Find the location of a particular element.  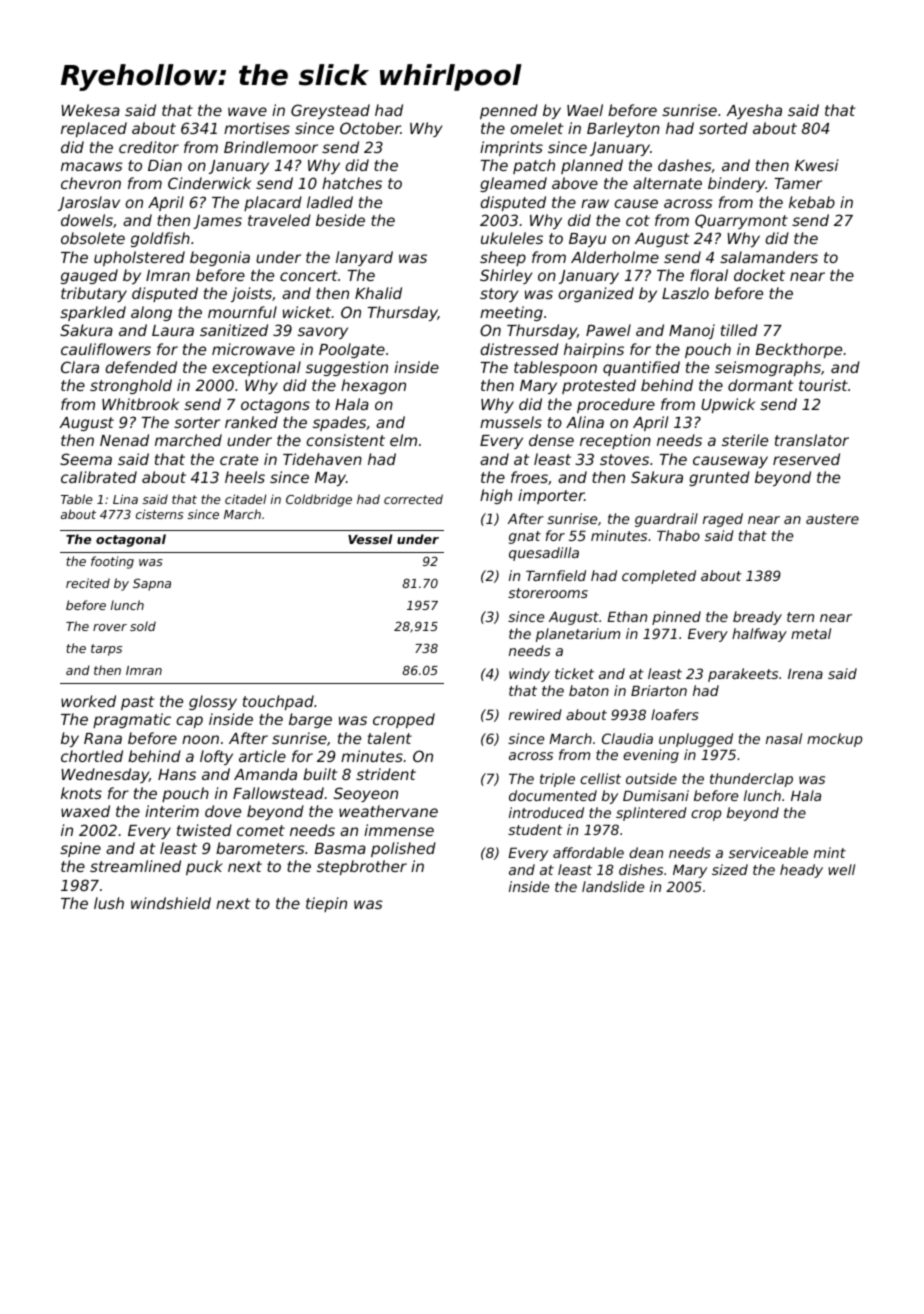

windshield is located at coordinates (171, 903).
